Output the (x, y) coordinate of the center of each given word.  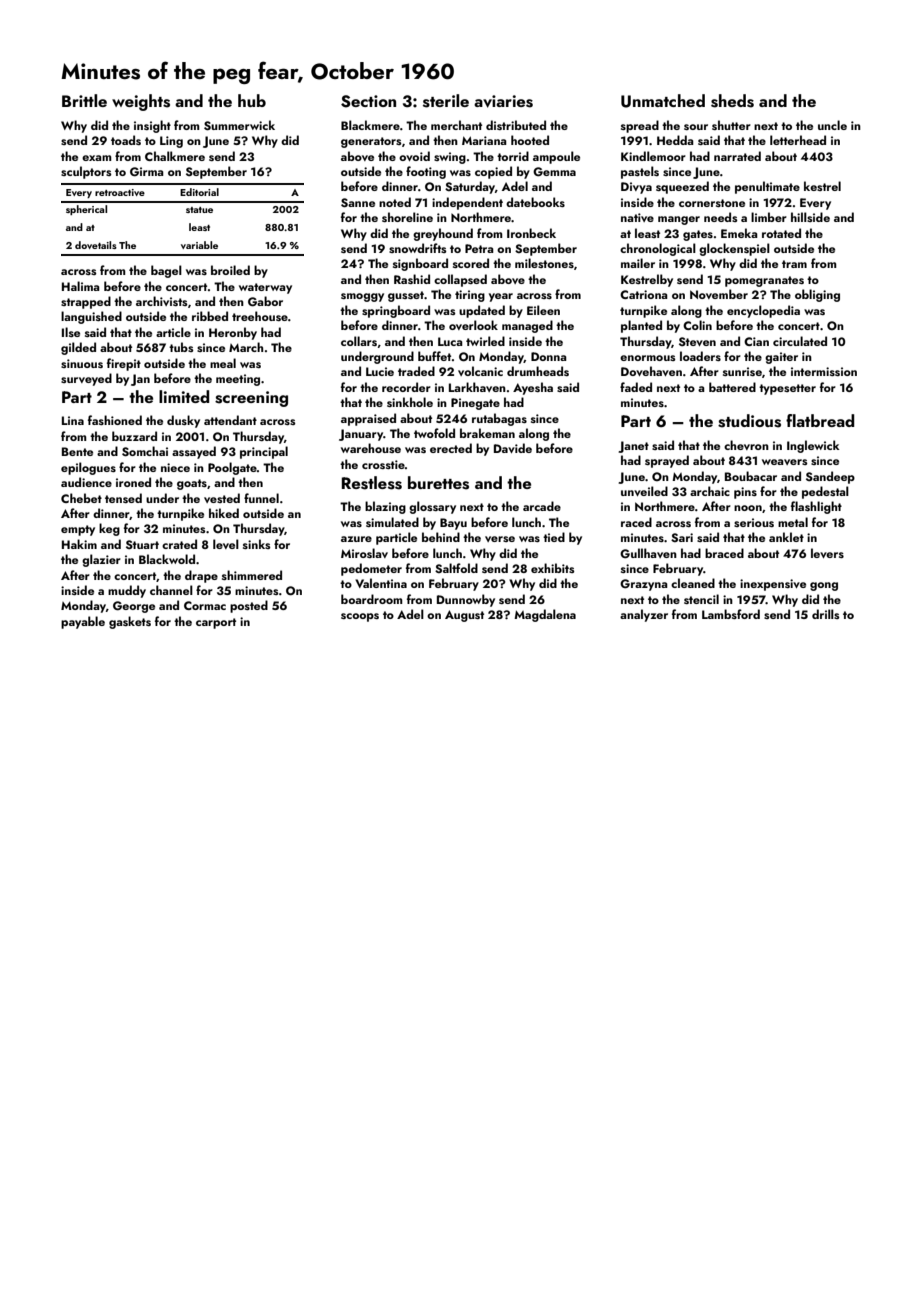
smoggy (362, 297)
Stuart (142, 544)
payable (83, 622)
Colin (697, 325)
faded (636, 387)
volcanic (480, 371)
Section (368, 101)
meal (223, 363)
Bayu (453, 524)
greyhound (443, 234)
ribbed (210, 316)
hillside (810, 217)
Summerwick (239, 125)
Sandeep (830, 477)
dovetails (96, 245)
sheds (732, 101)
